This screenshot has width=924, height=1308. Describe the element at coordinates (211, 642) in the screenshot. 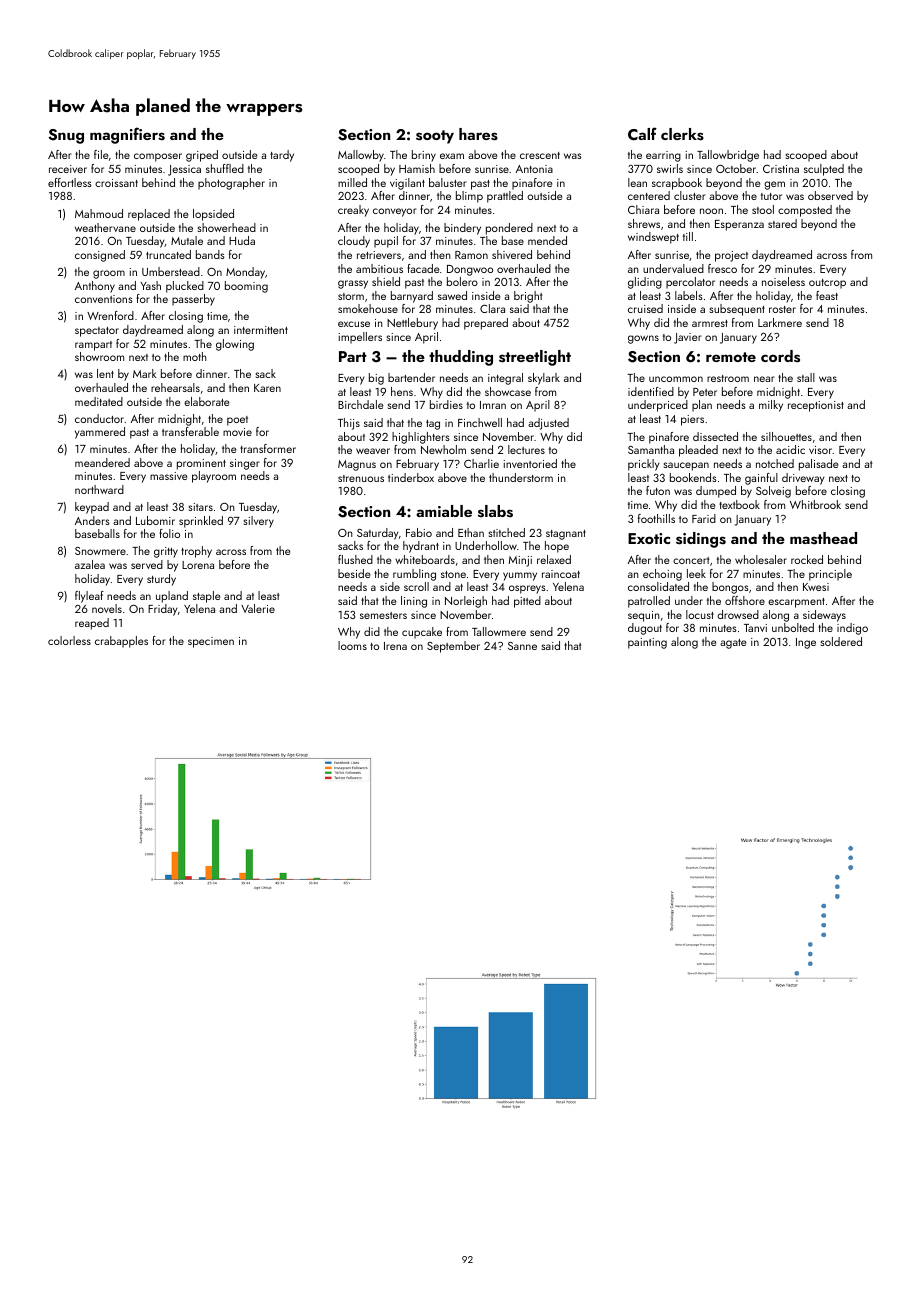

I see `specimen` at that location.
